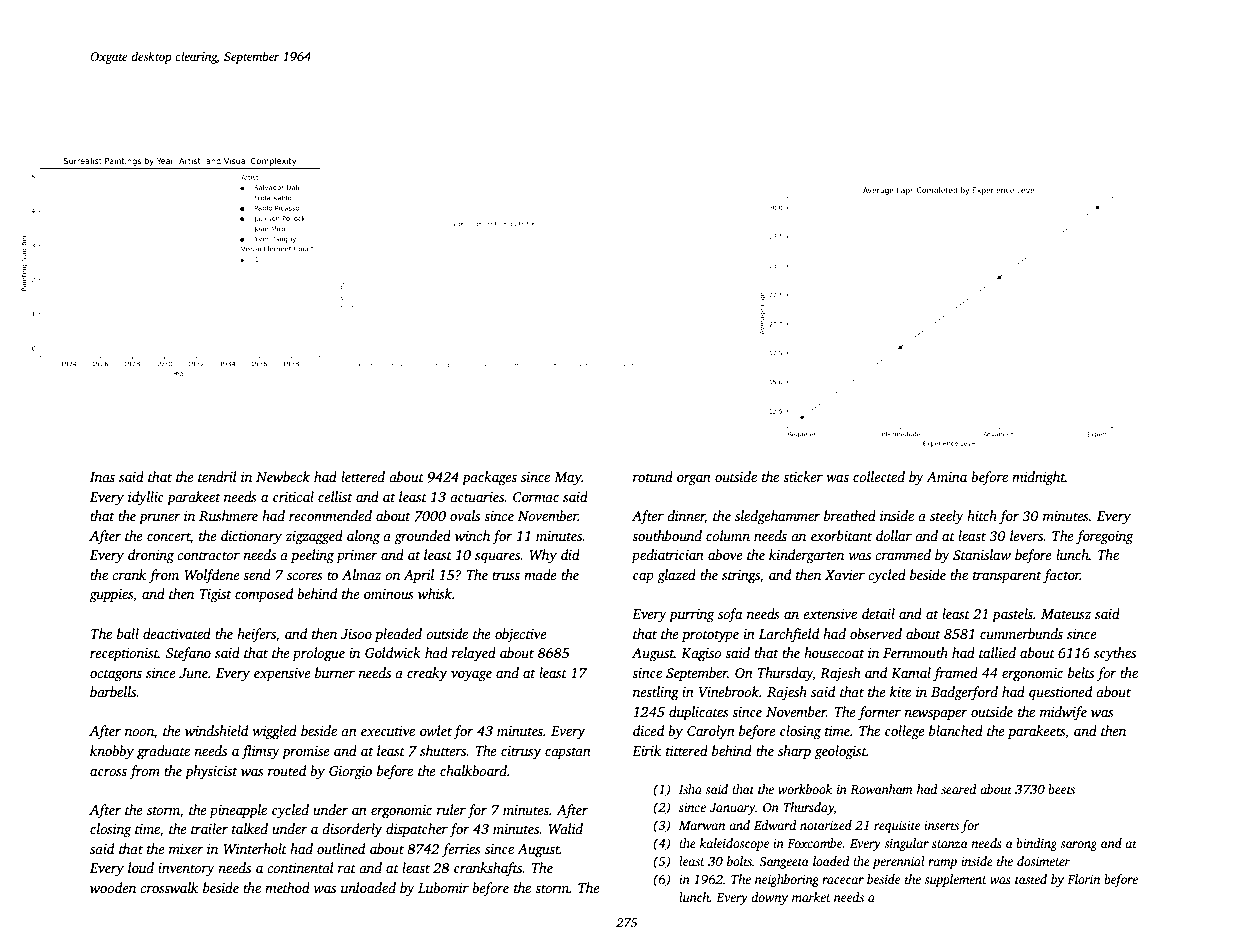 The height and width of the page is (952, 1233). I want to click on ruler, so click(451, 809).
